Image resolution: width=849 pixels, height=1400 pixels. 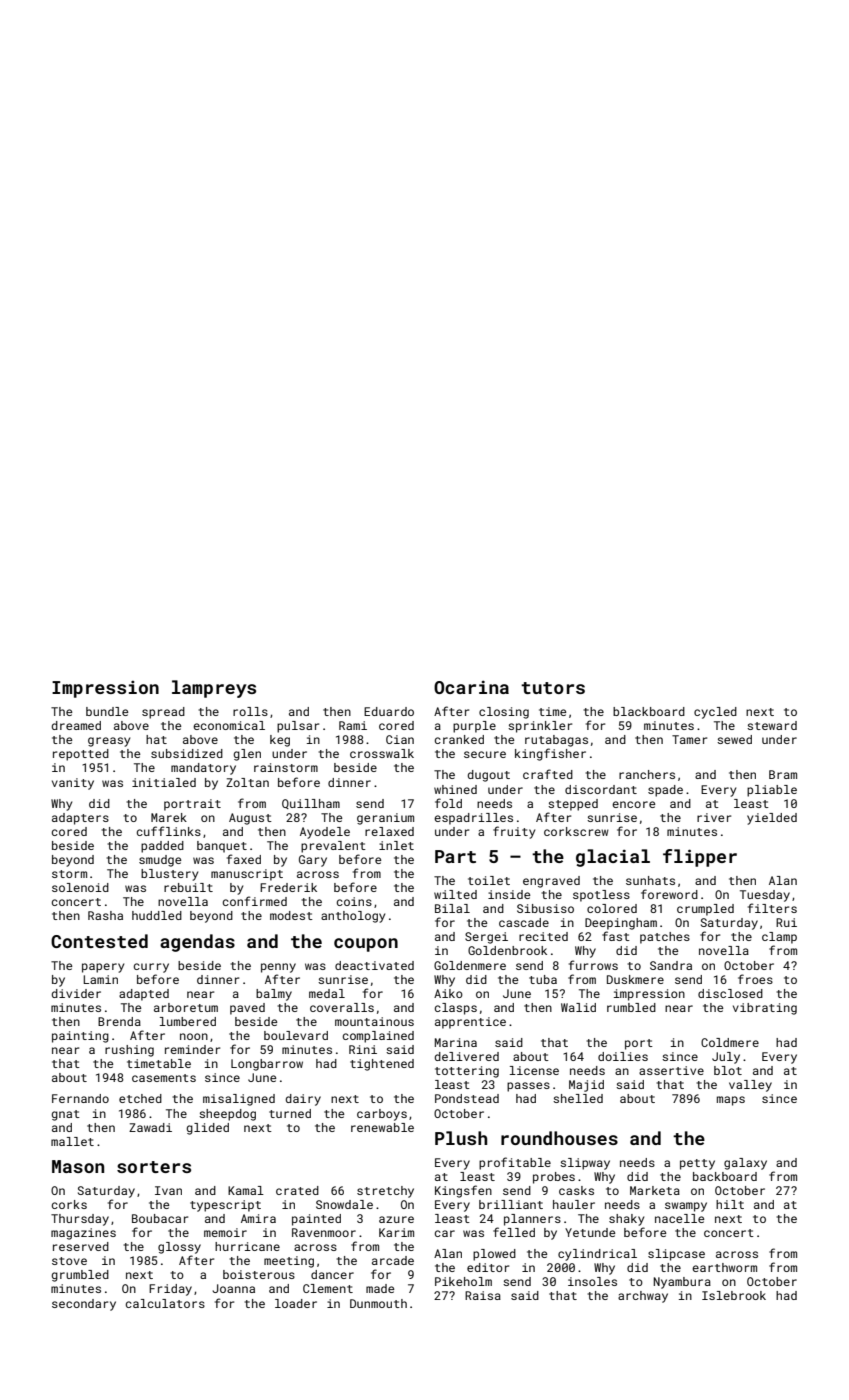 What do you see at coordinates (649, 711) in the document?
I see `blackboard` at bounding box center [649, 711].
